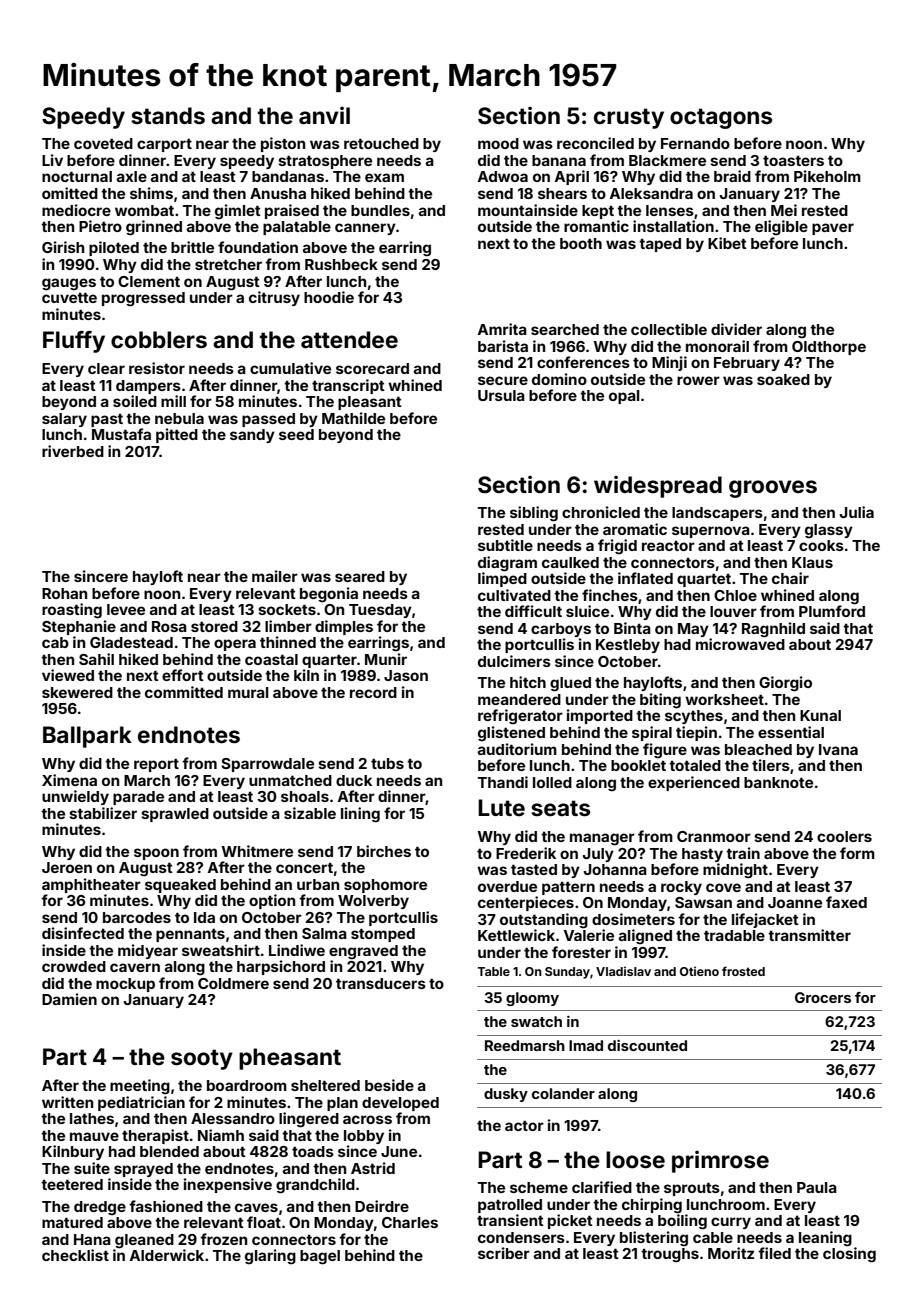 This document has width=924, height=1308. What do you see at coordinates (552, 782) in the document?
I see `lolled` at bounding box center [552, 782].
